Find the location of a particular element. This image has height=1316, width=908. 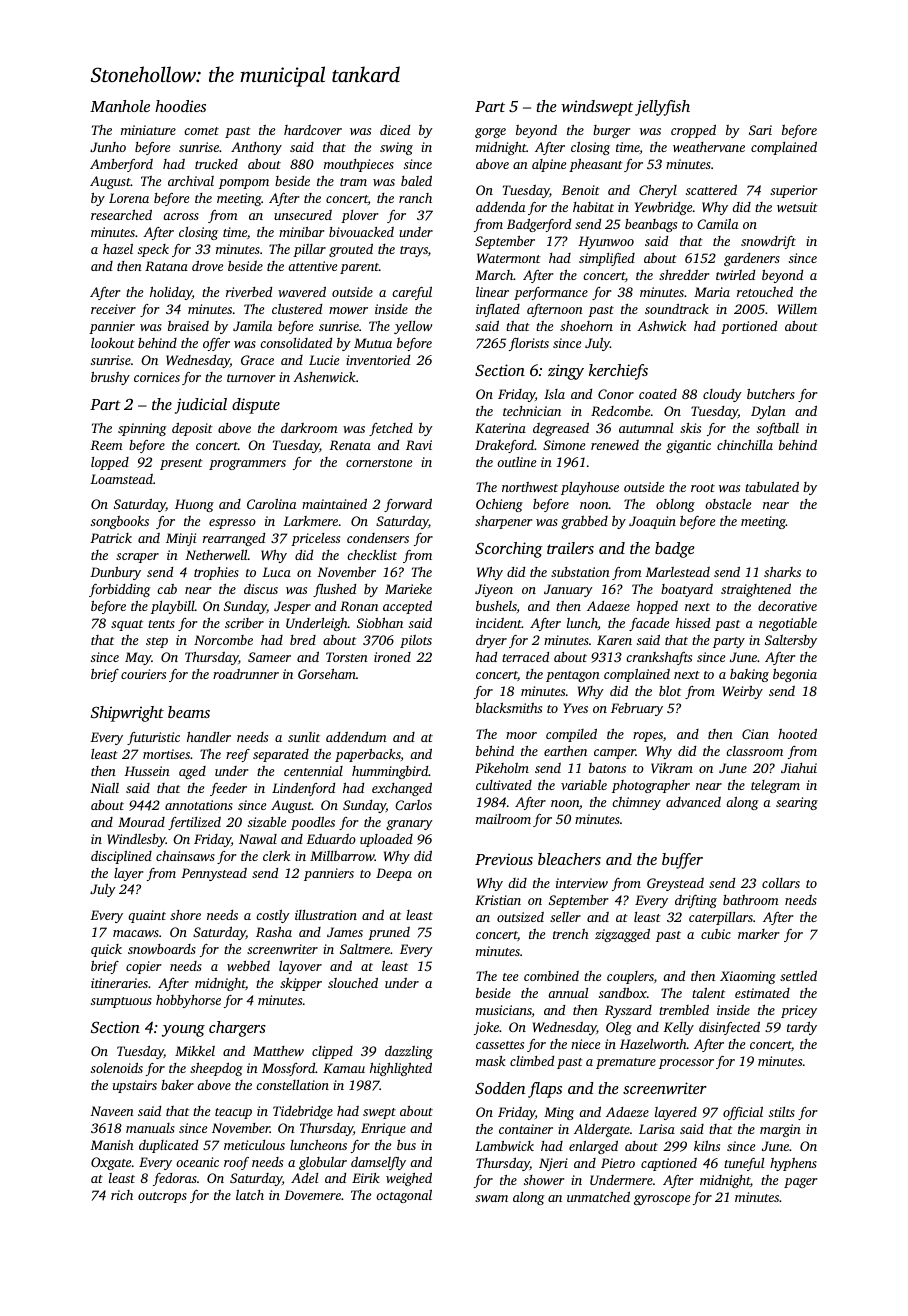

Dunbury is located at coordinates (115, 573).
